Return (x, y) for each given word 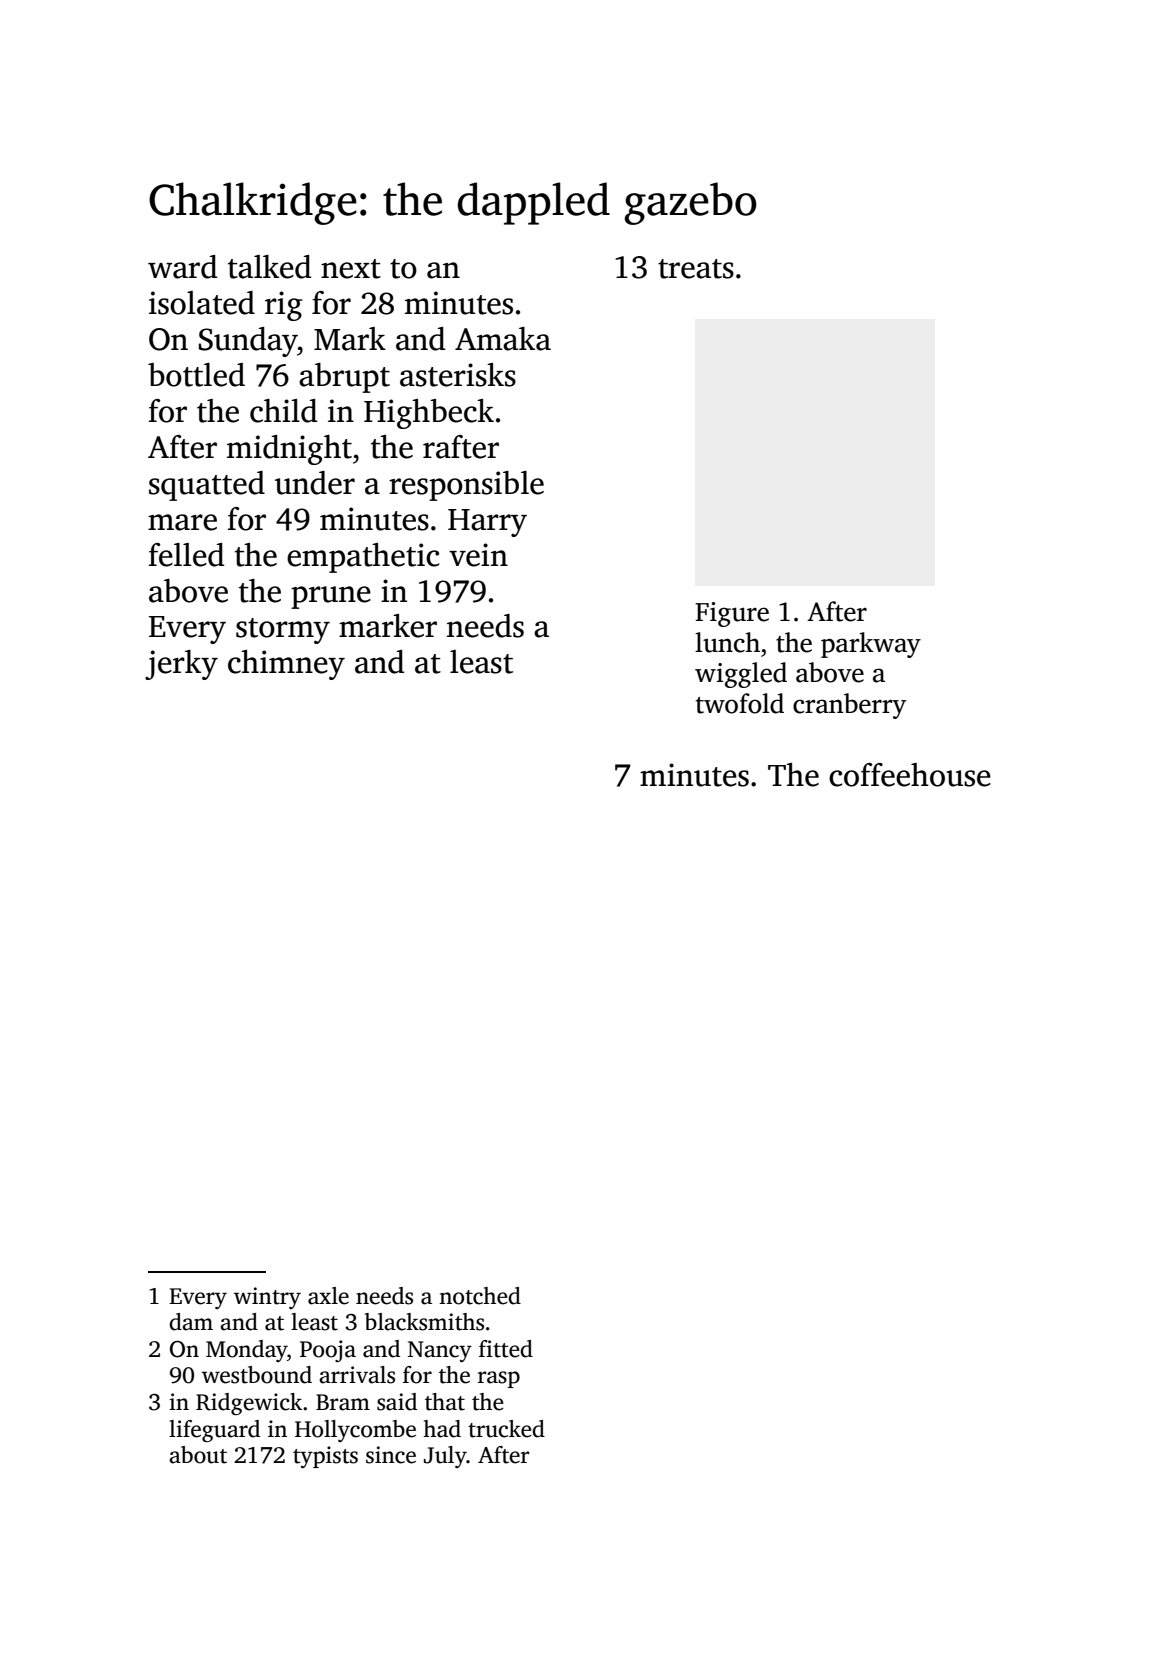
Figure (732, 614)
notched (480, 1296)
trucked (506, 1429)
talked (269, 267)
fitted (506, 1349)
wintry (267, 1298)
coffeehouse (910, 775)
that (445, 1402)
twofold (740, 703)
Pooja (328, 1351)
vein (478, 555)
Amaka (503, 339)
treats (696, 269)
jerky (181, 665)
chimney (286, 665)
